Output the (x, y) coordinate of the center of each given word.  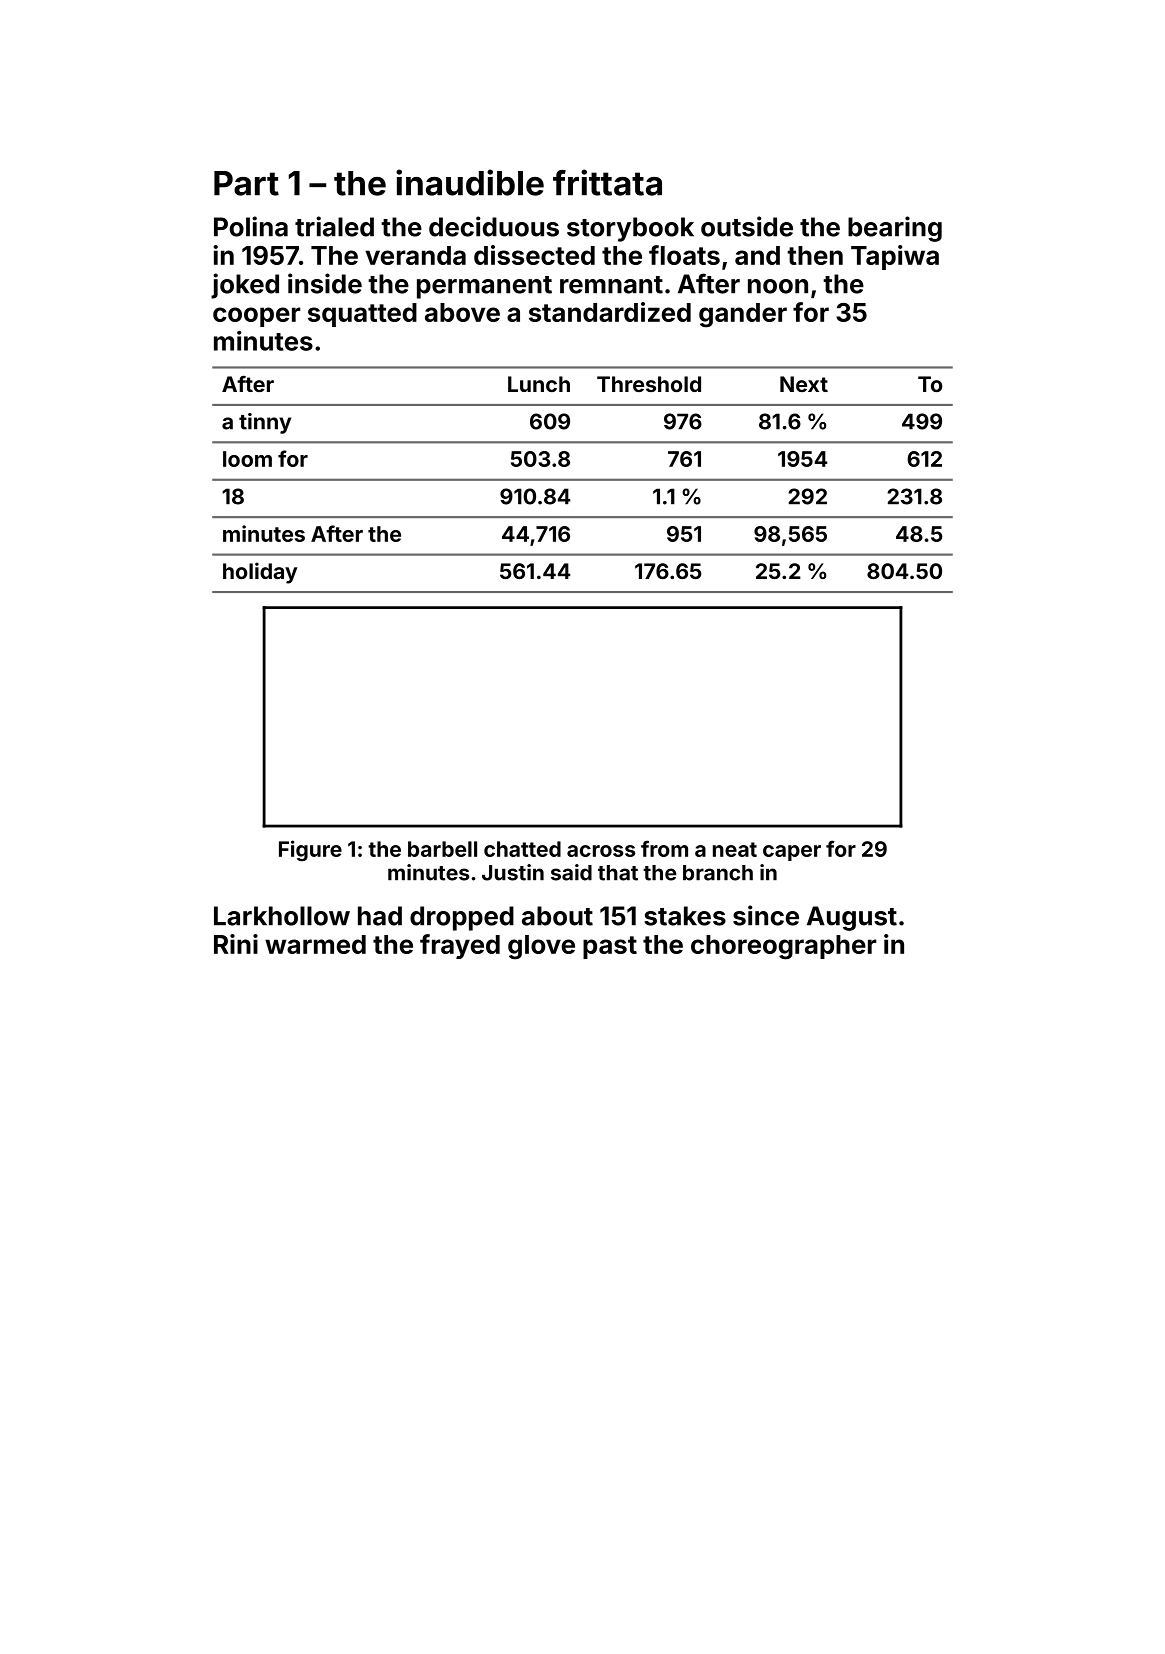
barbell (442, 849)
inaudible (470, 182)
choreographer (784, 947)
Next (804, 384)
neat (735, 849)
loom (247, 459)
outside (747, 226)
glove (541, 947)
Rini (236, 944)
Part (246, 183)
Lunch (539, 384)
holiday (260, 573)
